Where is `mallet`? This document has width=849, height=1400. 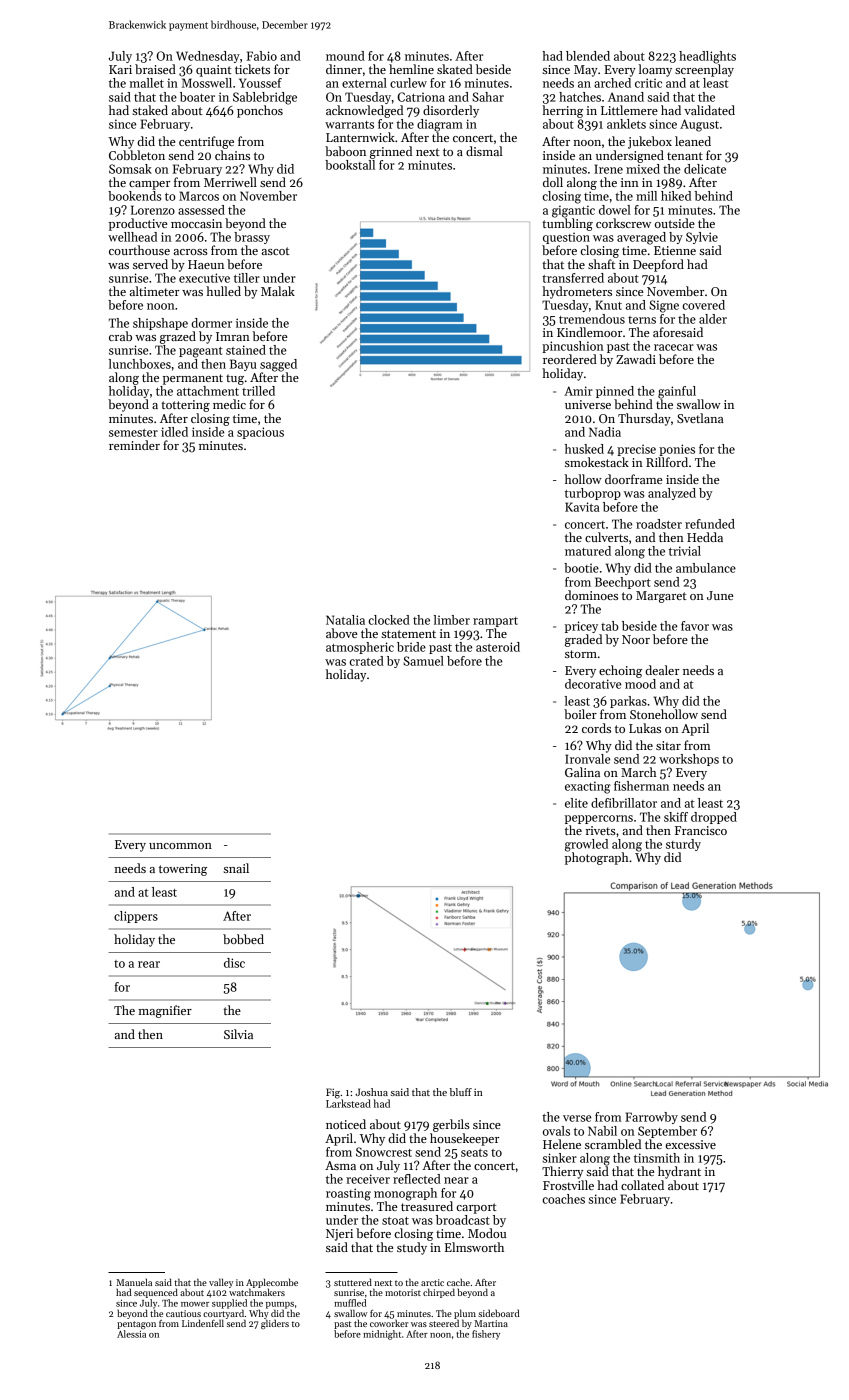
mallet is located at coordinates (146, 83).
